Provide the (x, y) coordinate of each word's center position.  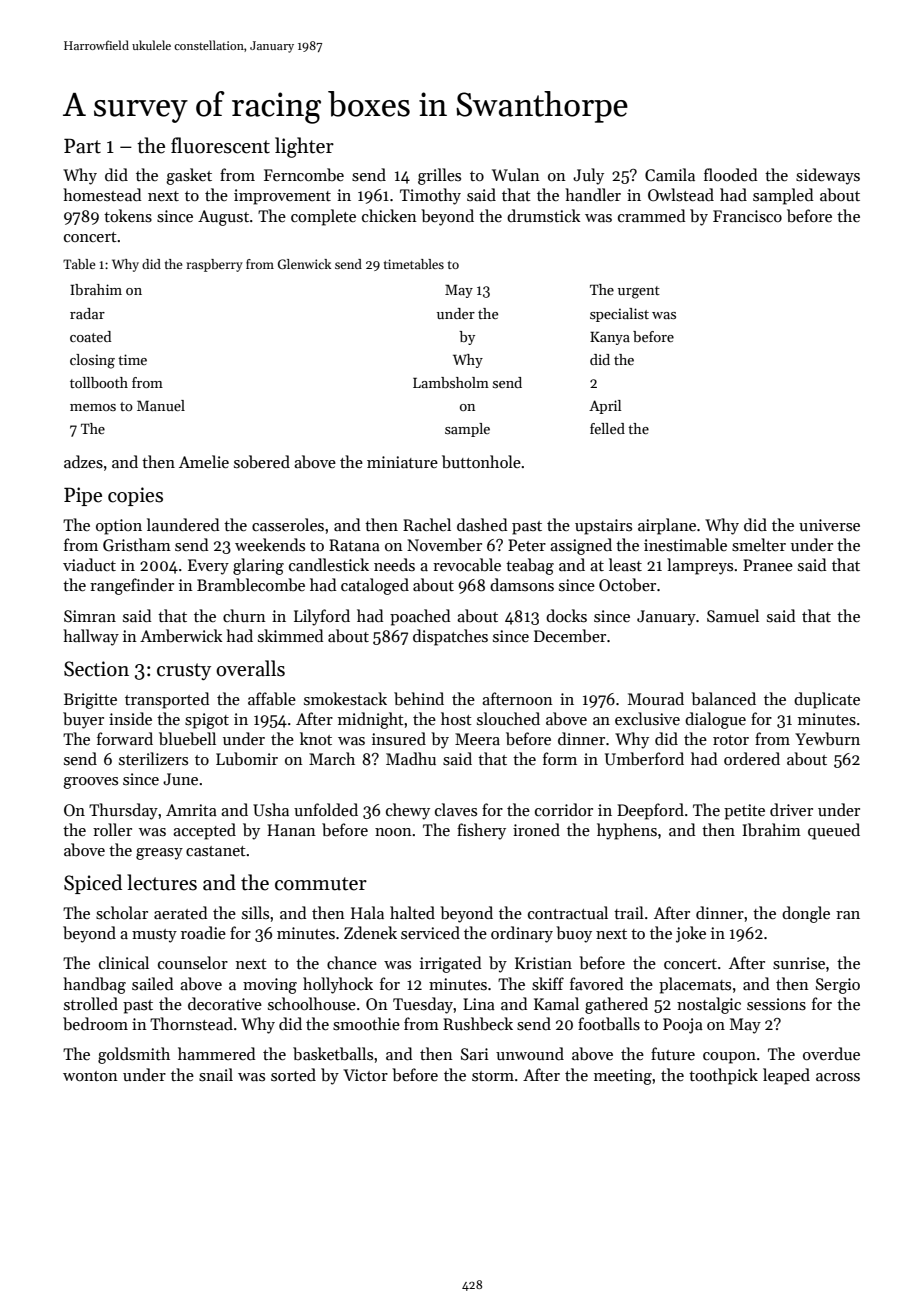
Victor (365, 1075)
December (570, 636)
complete (323, 217)
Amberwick (181, 635)
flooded (731, 174)
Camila (670, 174)
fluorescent (220, 145)
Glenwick (304, 264)
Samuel (733, 615)
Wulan (516, 174)
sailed (153, 983)
